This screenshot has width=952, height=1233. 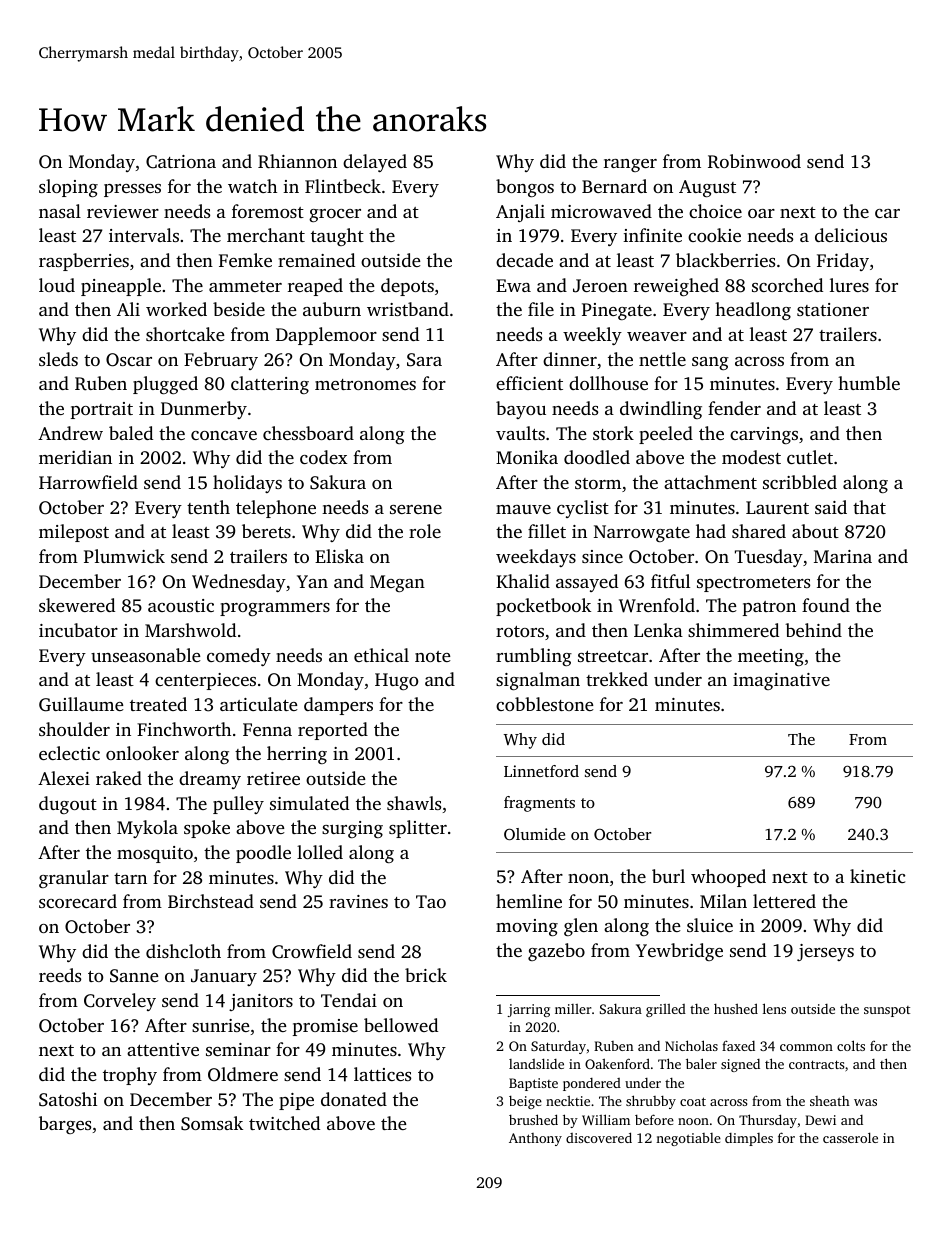 I want to click on Robinwood, so click(x=754, y=161).
